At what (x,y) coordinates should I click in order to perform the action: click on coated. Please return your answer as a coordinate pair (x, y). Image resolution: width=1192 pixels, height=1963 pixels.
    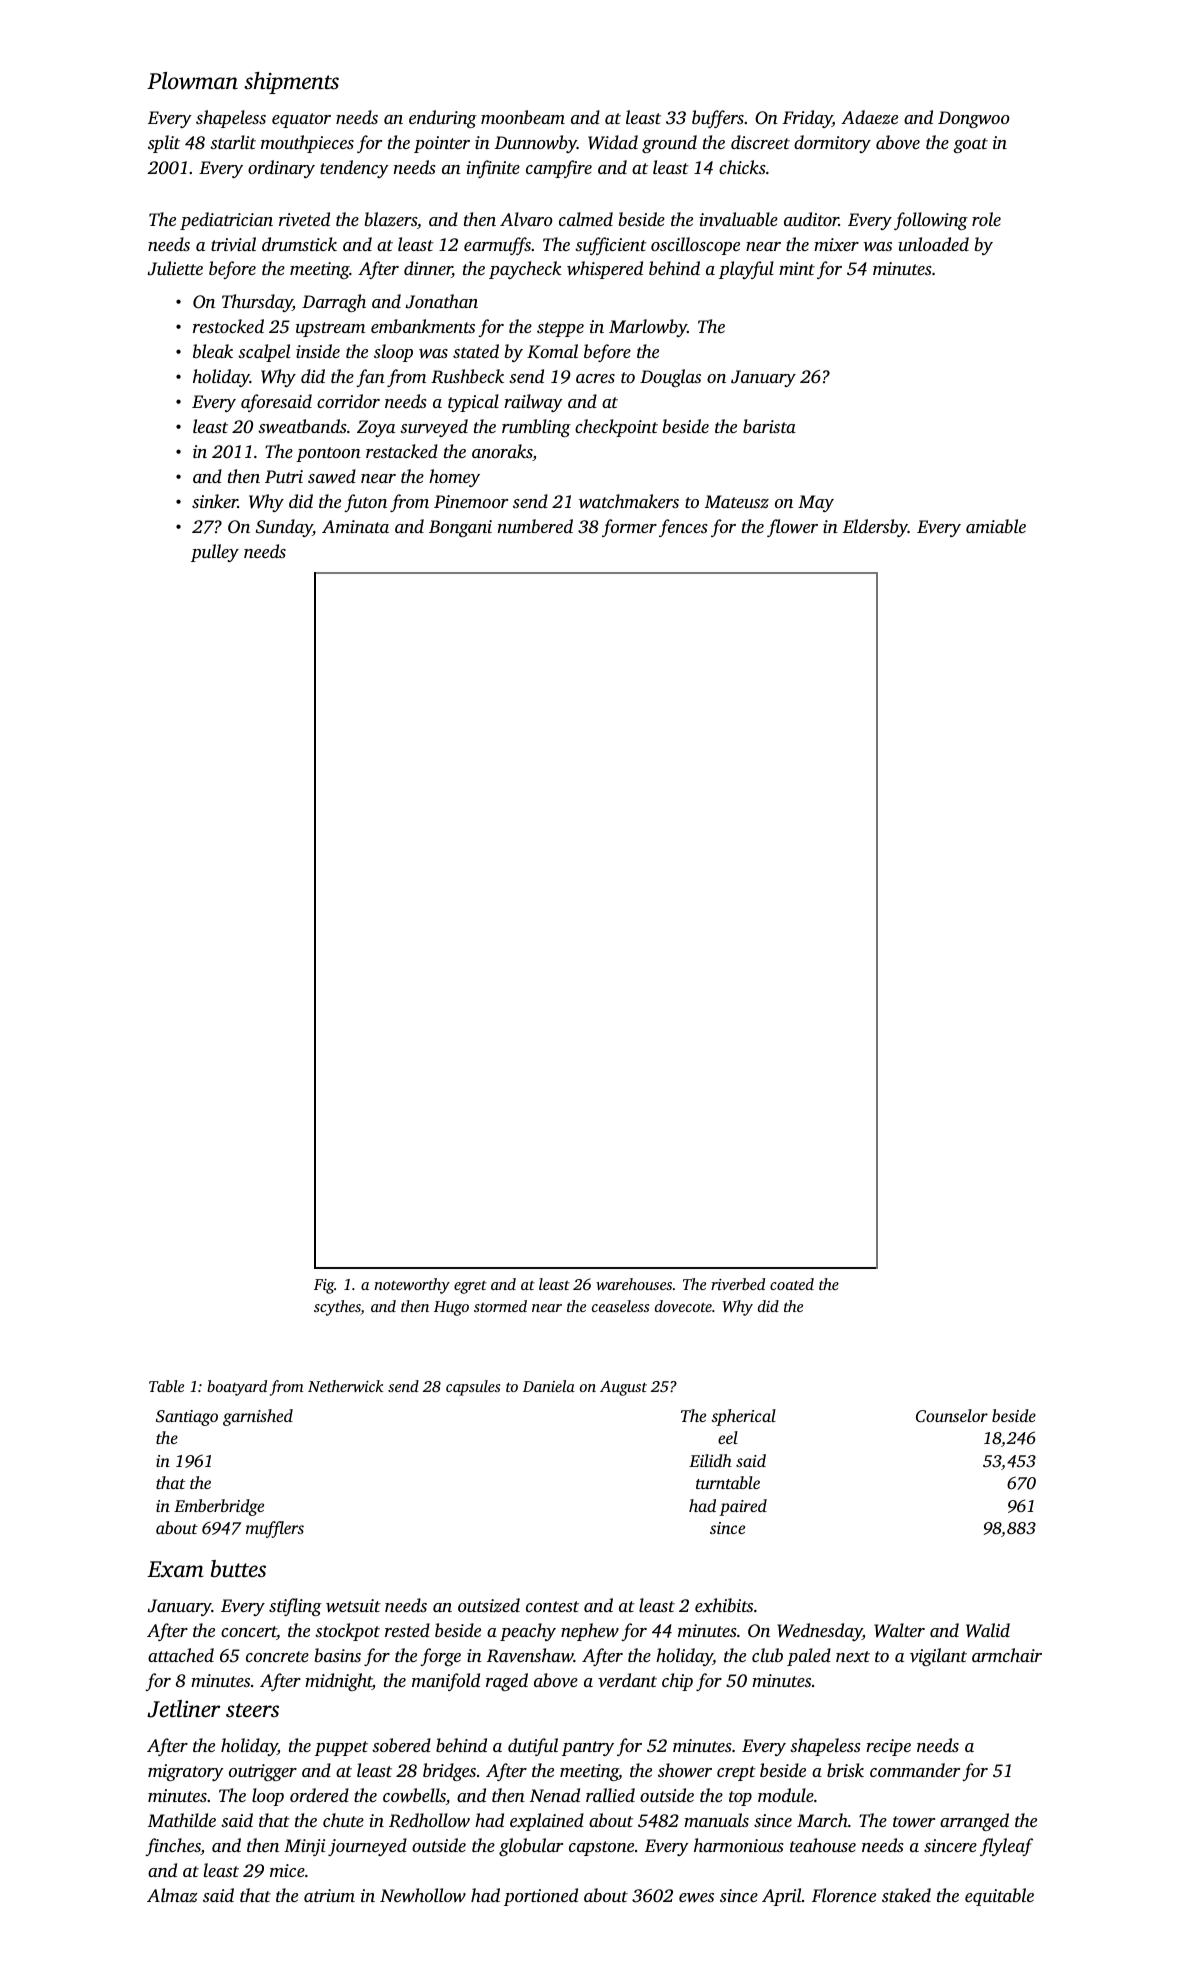
    Looking at the image, I should click on (792, 1284).
